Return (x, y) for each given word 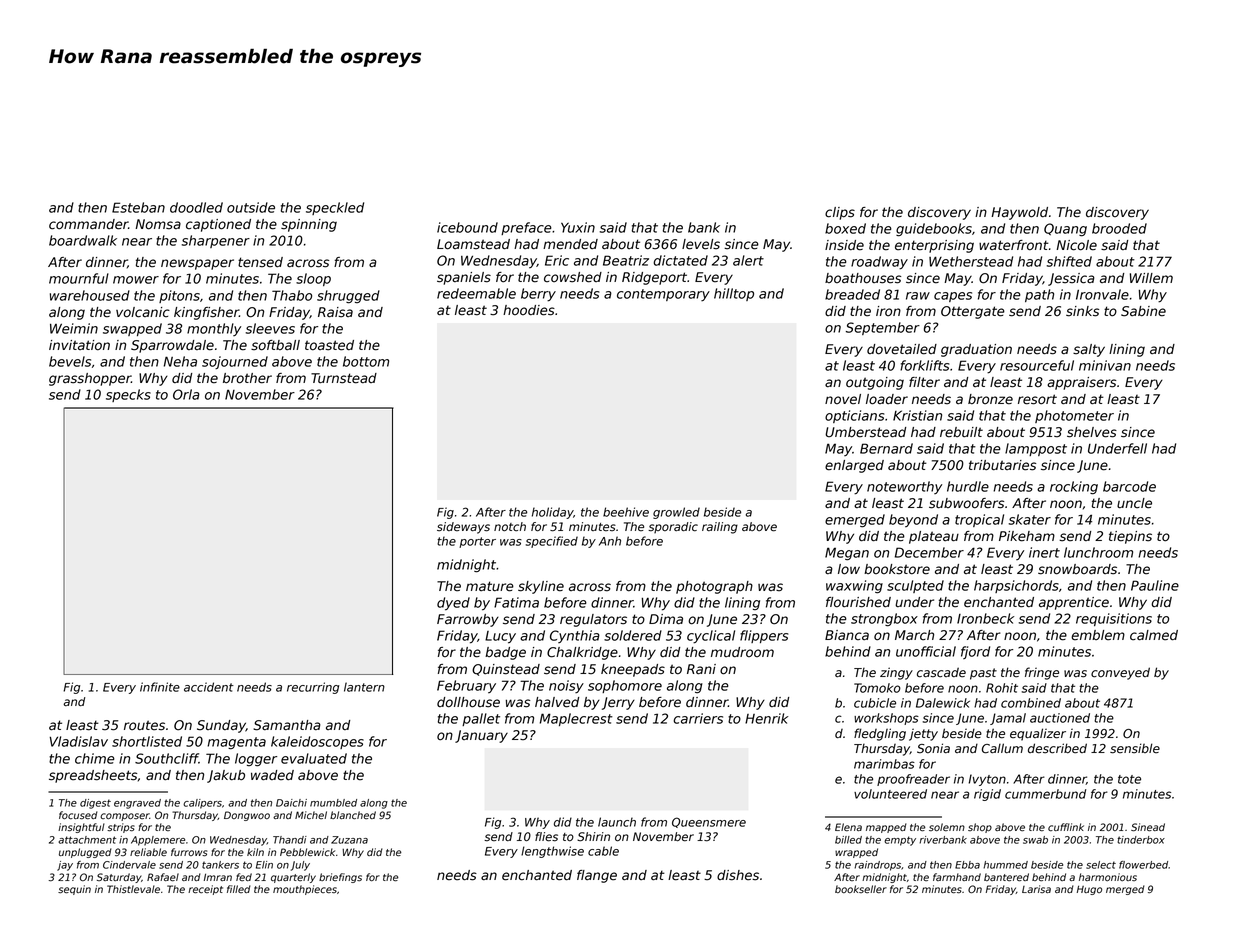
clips (840, 213)
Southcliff (167, 758)
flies (546, 837)
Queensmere (709, 822)
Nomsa (158, 224)
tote (1129, 779)
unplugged (85, 853)
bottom (366, 361)
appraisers (1081, 383)
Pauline (1155, 585)
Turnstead (344, 378)
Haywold (1019, 213)
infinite (160, 687)
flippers (764, 636)
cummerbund (1045, 794)
